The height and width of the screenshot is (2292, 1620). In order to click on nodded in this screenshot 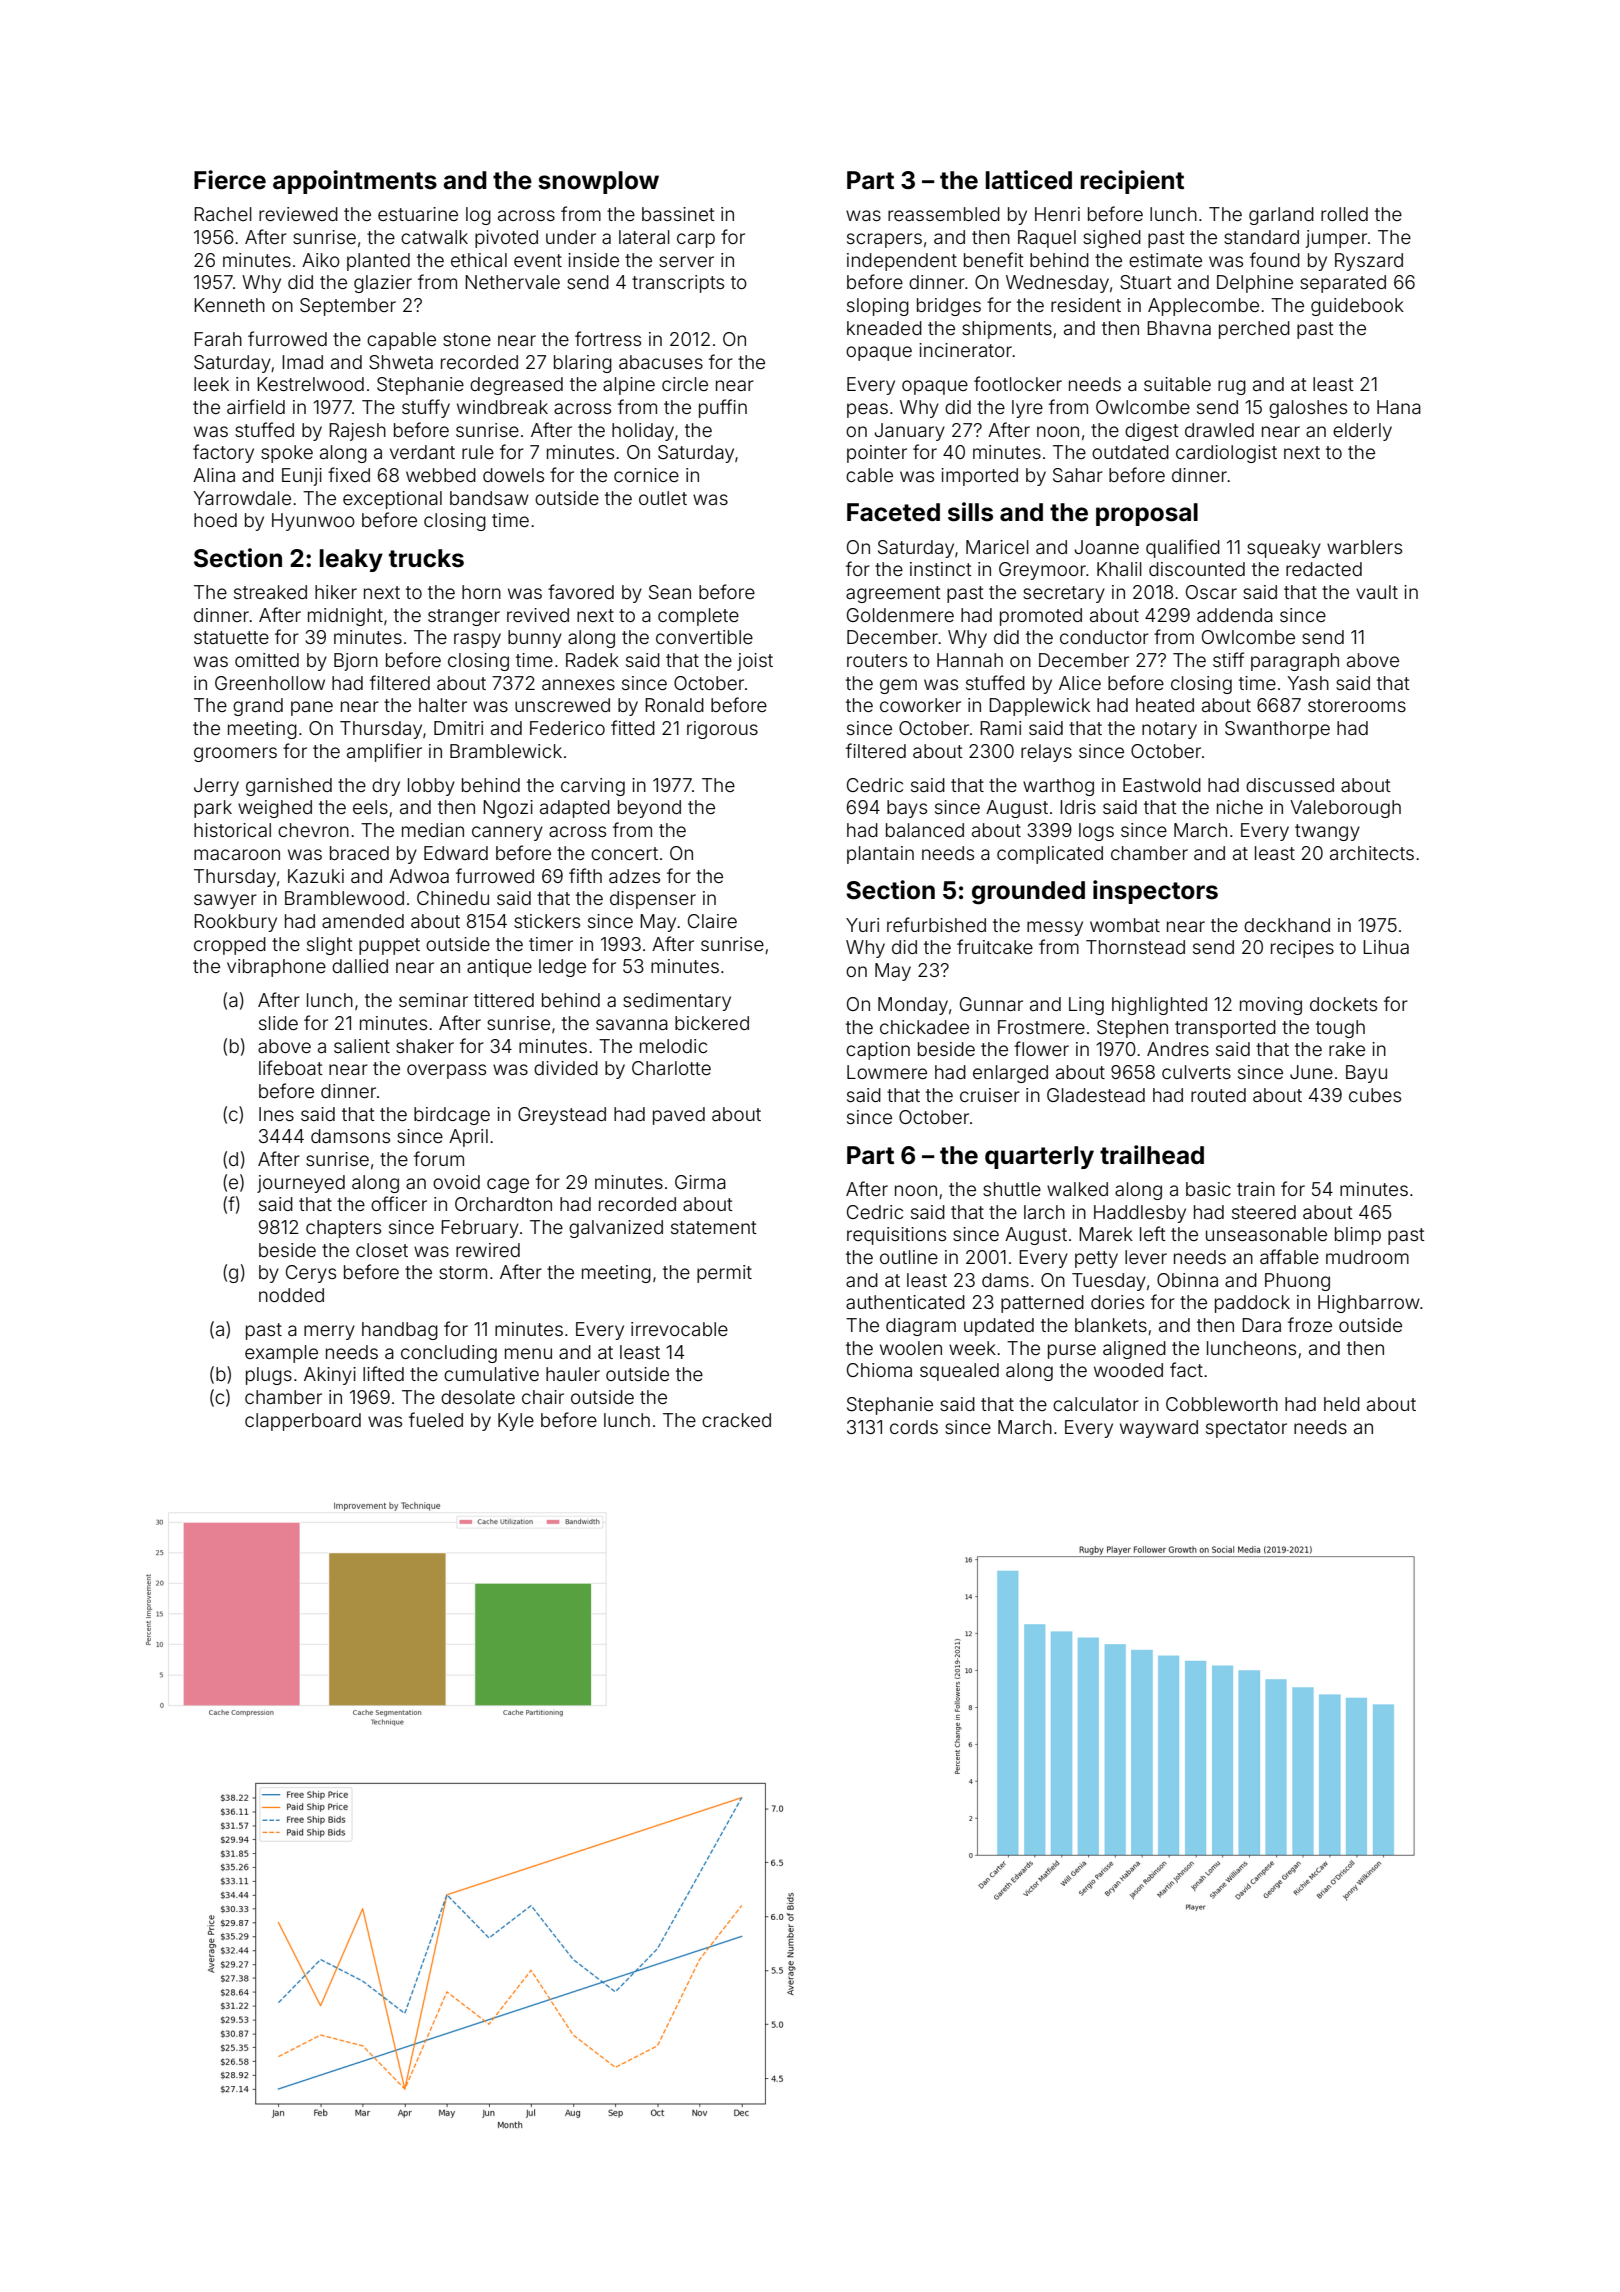, I will do `click(291, 1295)`.
